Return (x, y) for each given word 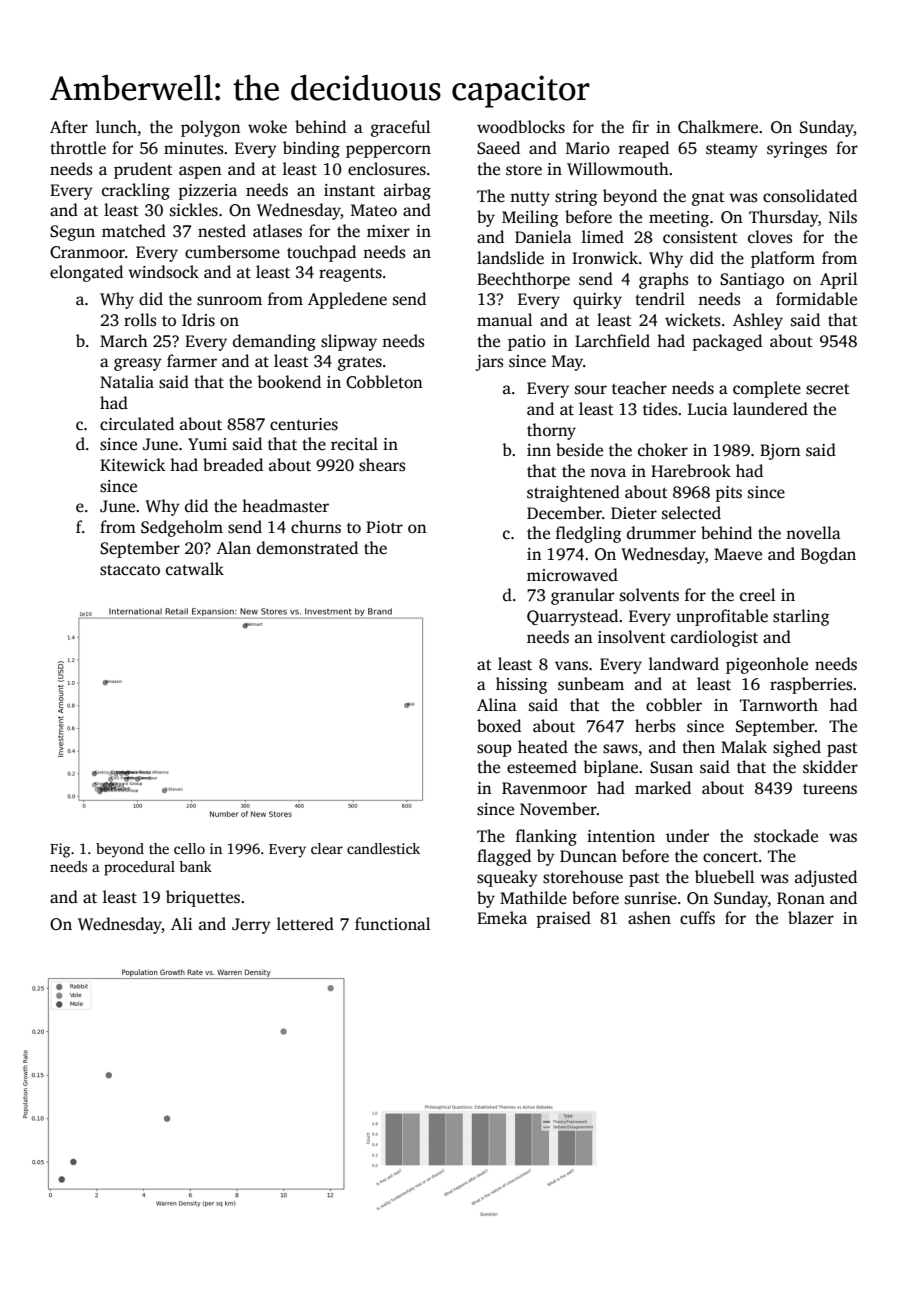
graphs (663, 280)
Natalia (127, 381)
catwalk (195, 568)
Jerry (251, 926)
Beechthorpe (523, 280)
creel (757, 595)
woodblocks (521, 127)
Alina (497, 704)
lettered (305, 924)
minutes (193, 148)
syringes (797, 150)
